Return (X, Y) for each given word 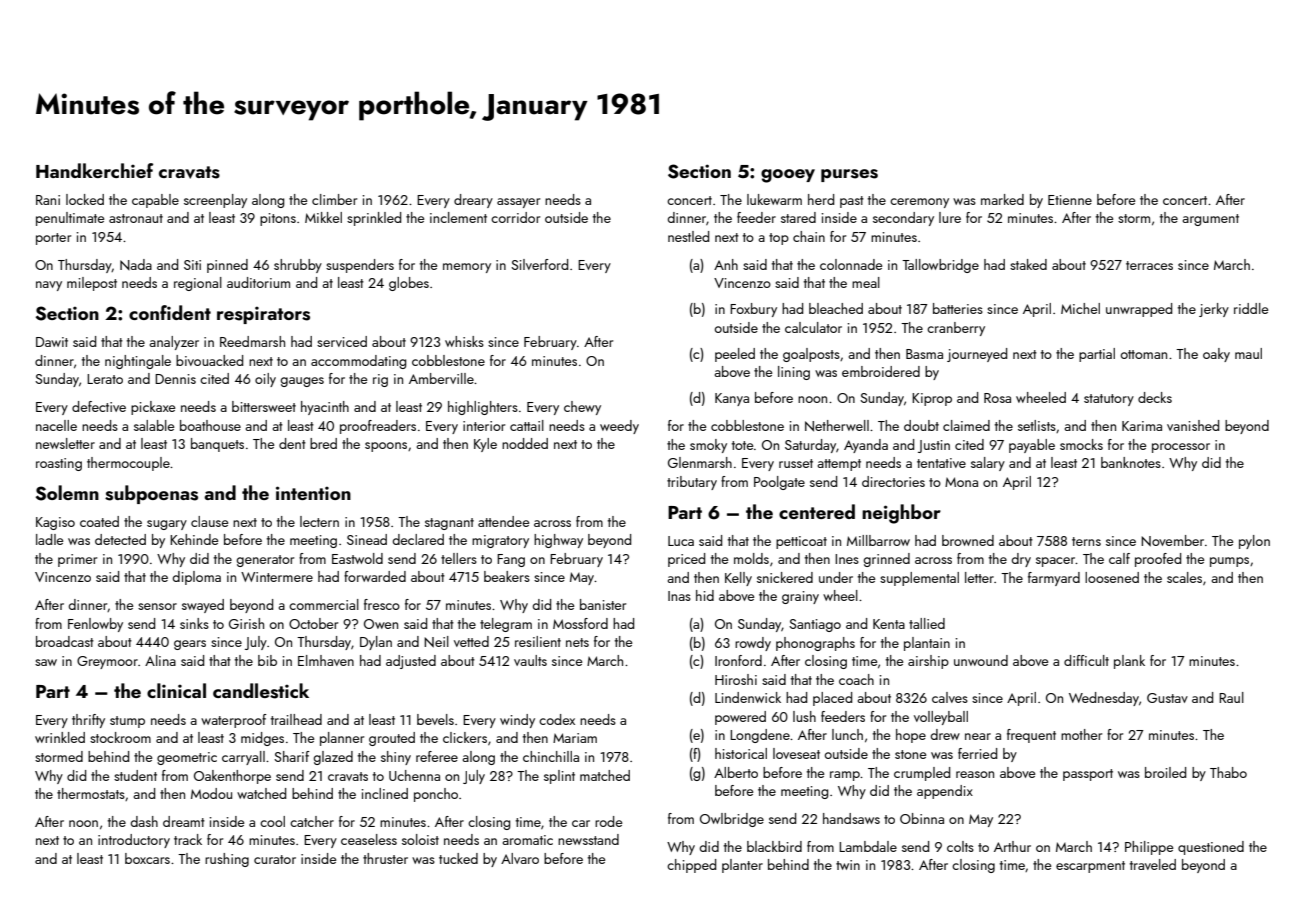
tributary (692, 483)
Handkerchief (94, 170)
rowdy (753, 644)
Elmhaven (326, 660)
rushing (227, 860)
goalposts (811, 355)
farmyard (1054, 579)
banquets (217, 445)
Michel (1080, 308)
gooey (788, 176)
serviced (342, 341)
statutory (1109, 400)
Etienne (1070, 200)
